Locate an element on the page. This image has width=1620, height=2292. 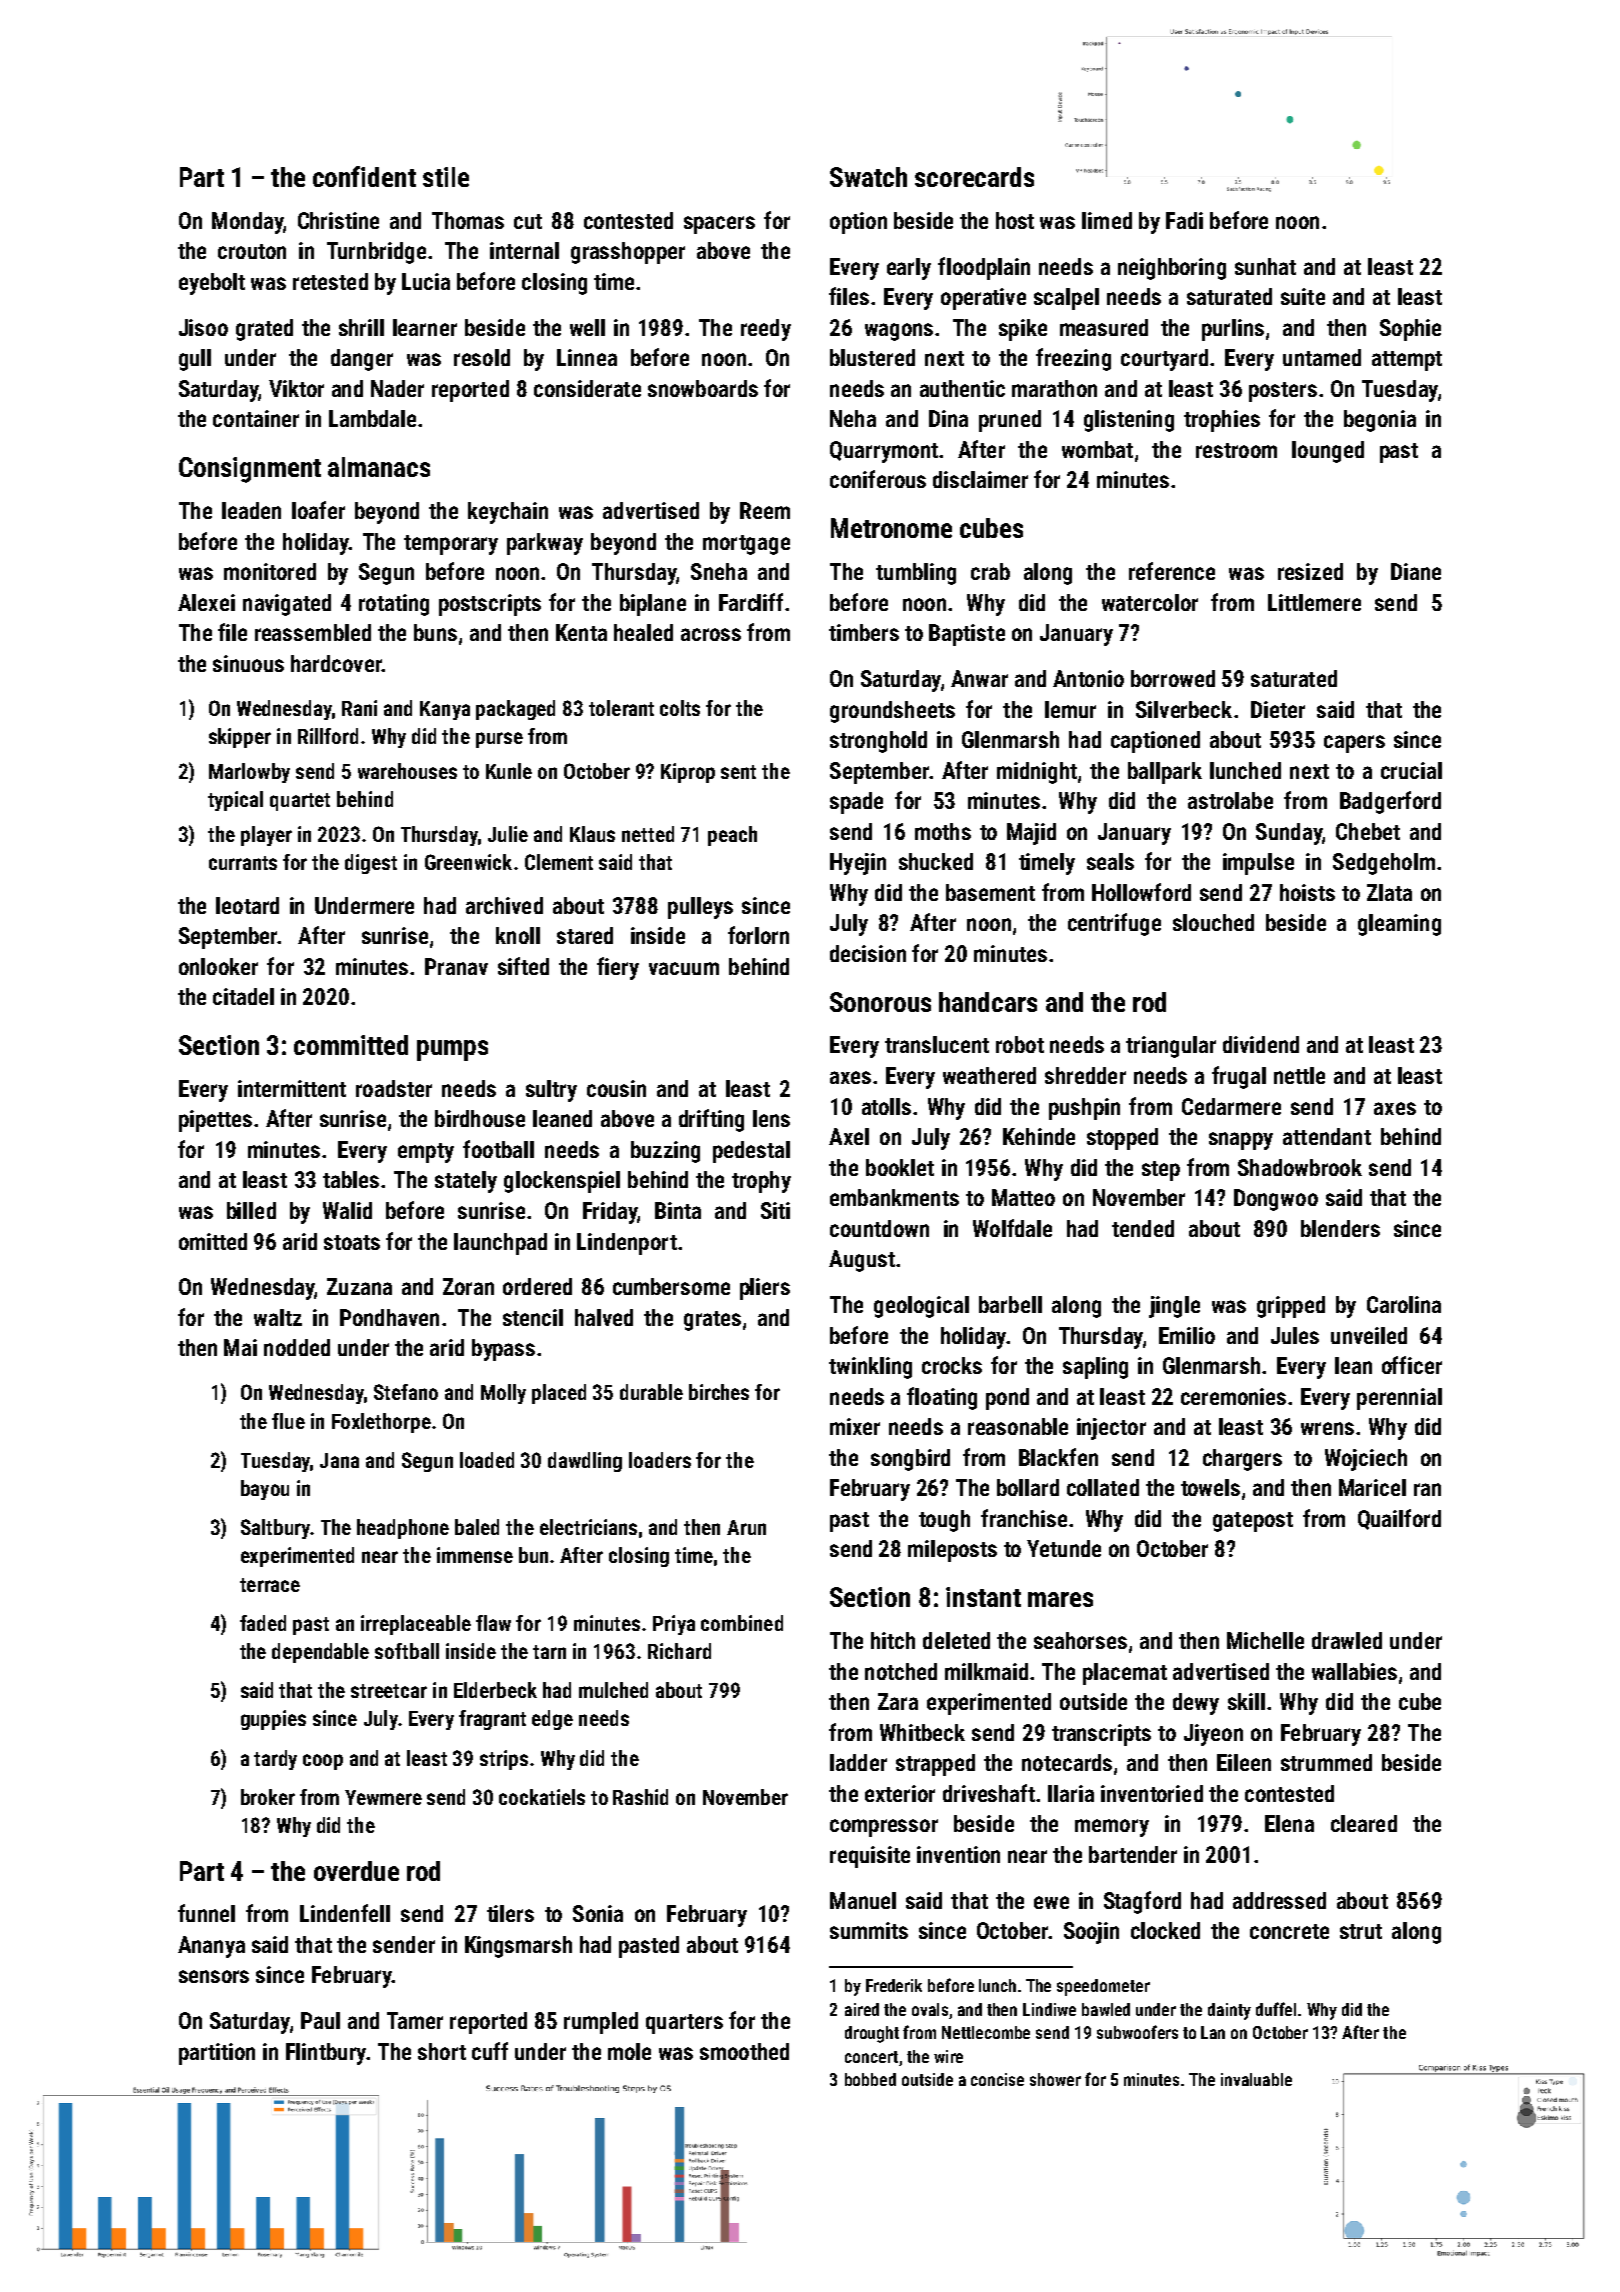
Ananya is located at coordinates (211, 1947).
